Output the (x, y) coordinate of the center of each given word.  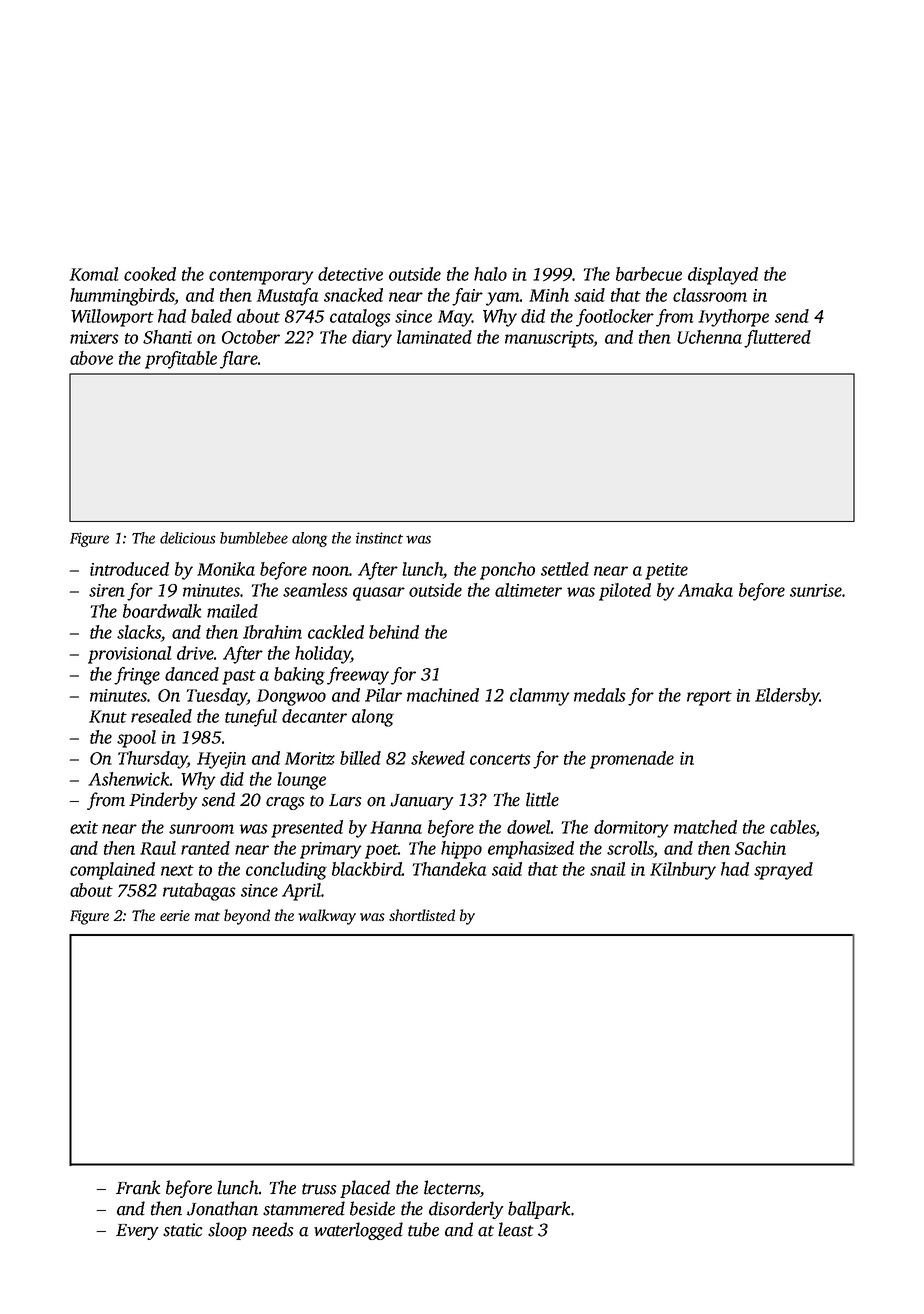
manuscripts (549, 339)
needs (273, 1229)
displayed (723, 276)
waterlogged (358, 1231)
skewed (438, 758)
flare (239, 360)
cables (792, 827)
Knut (108, 716)
